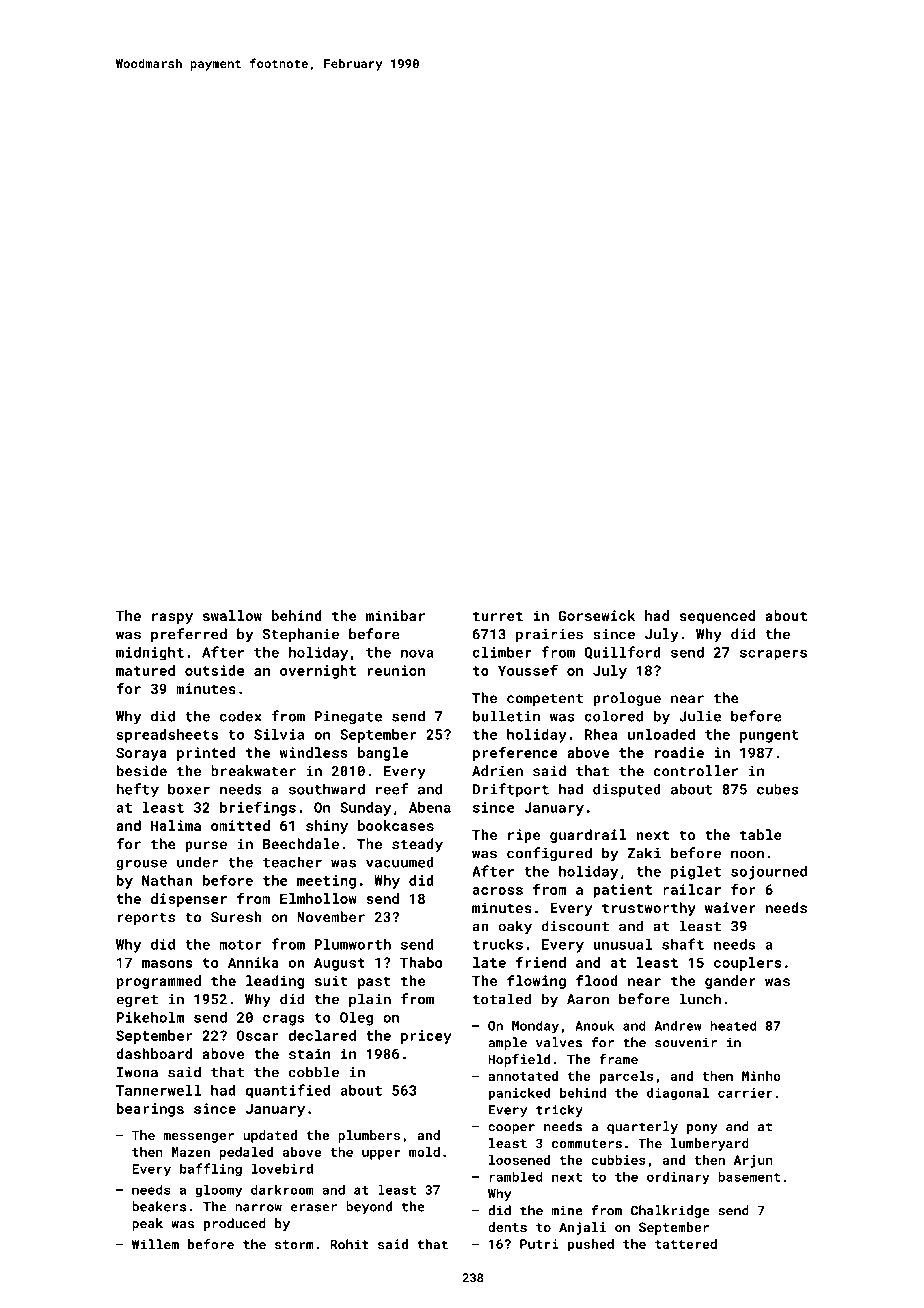  Describe the element at coordinates (232, 615) in the document. I see `swallow` at that location.
